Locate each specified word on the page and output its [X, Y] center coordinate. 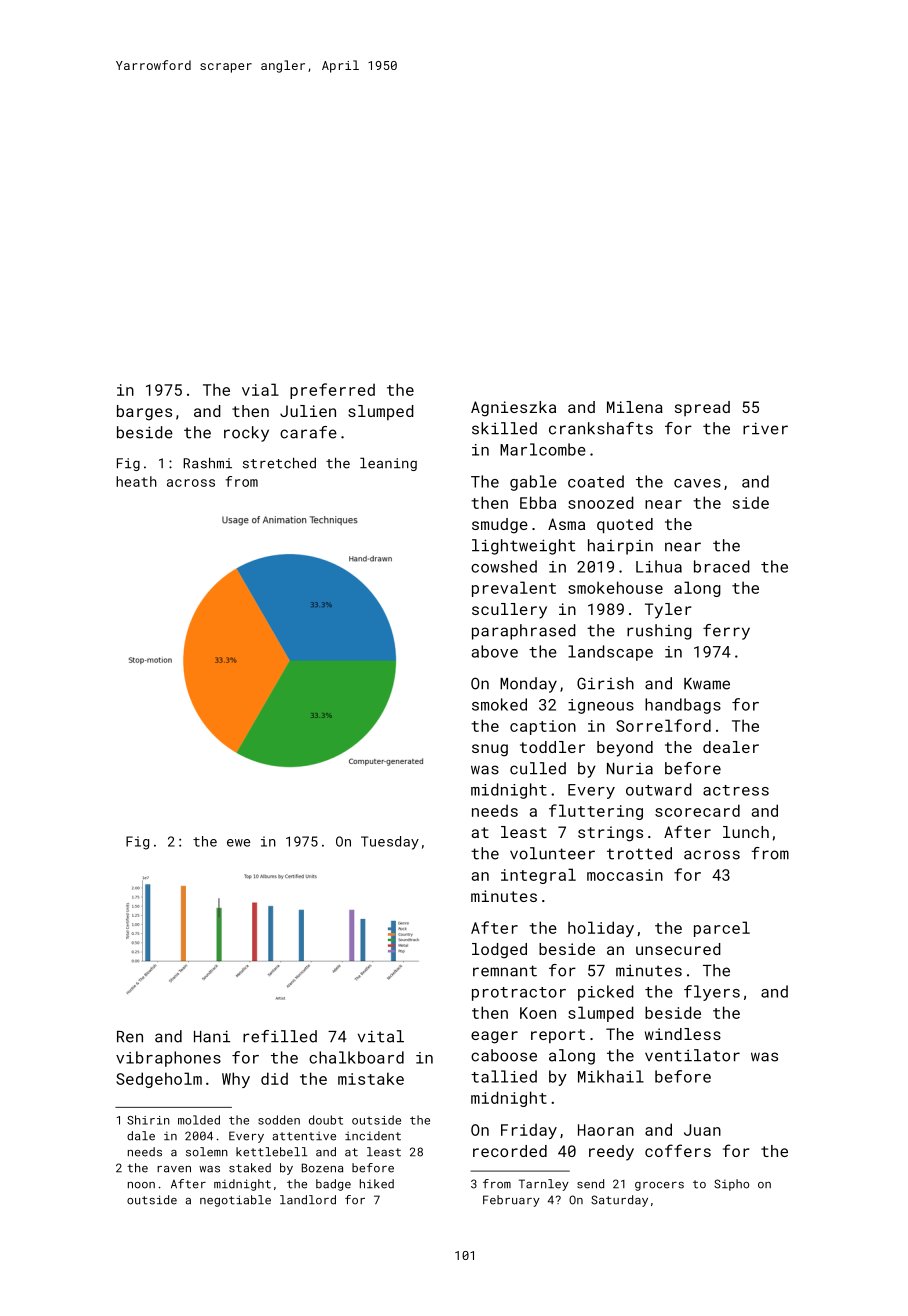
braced [722, 566]
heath [136, 481]
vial [260, 389]
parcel [722, 929]
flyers [712, 993]
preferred [332, 391]
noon [141, 1185]
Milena [635, 407]
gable [533, 483]
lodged [499, 951]
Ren [130, 1037]
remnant [505, 971]
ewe [238, 843]
